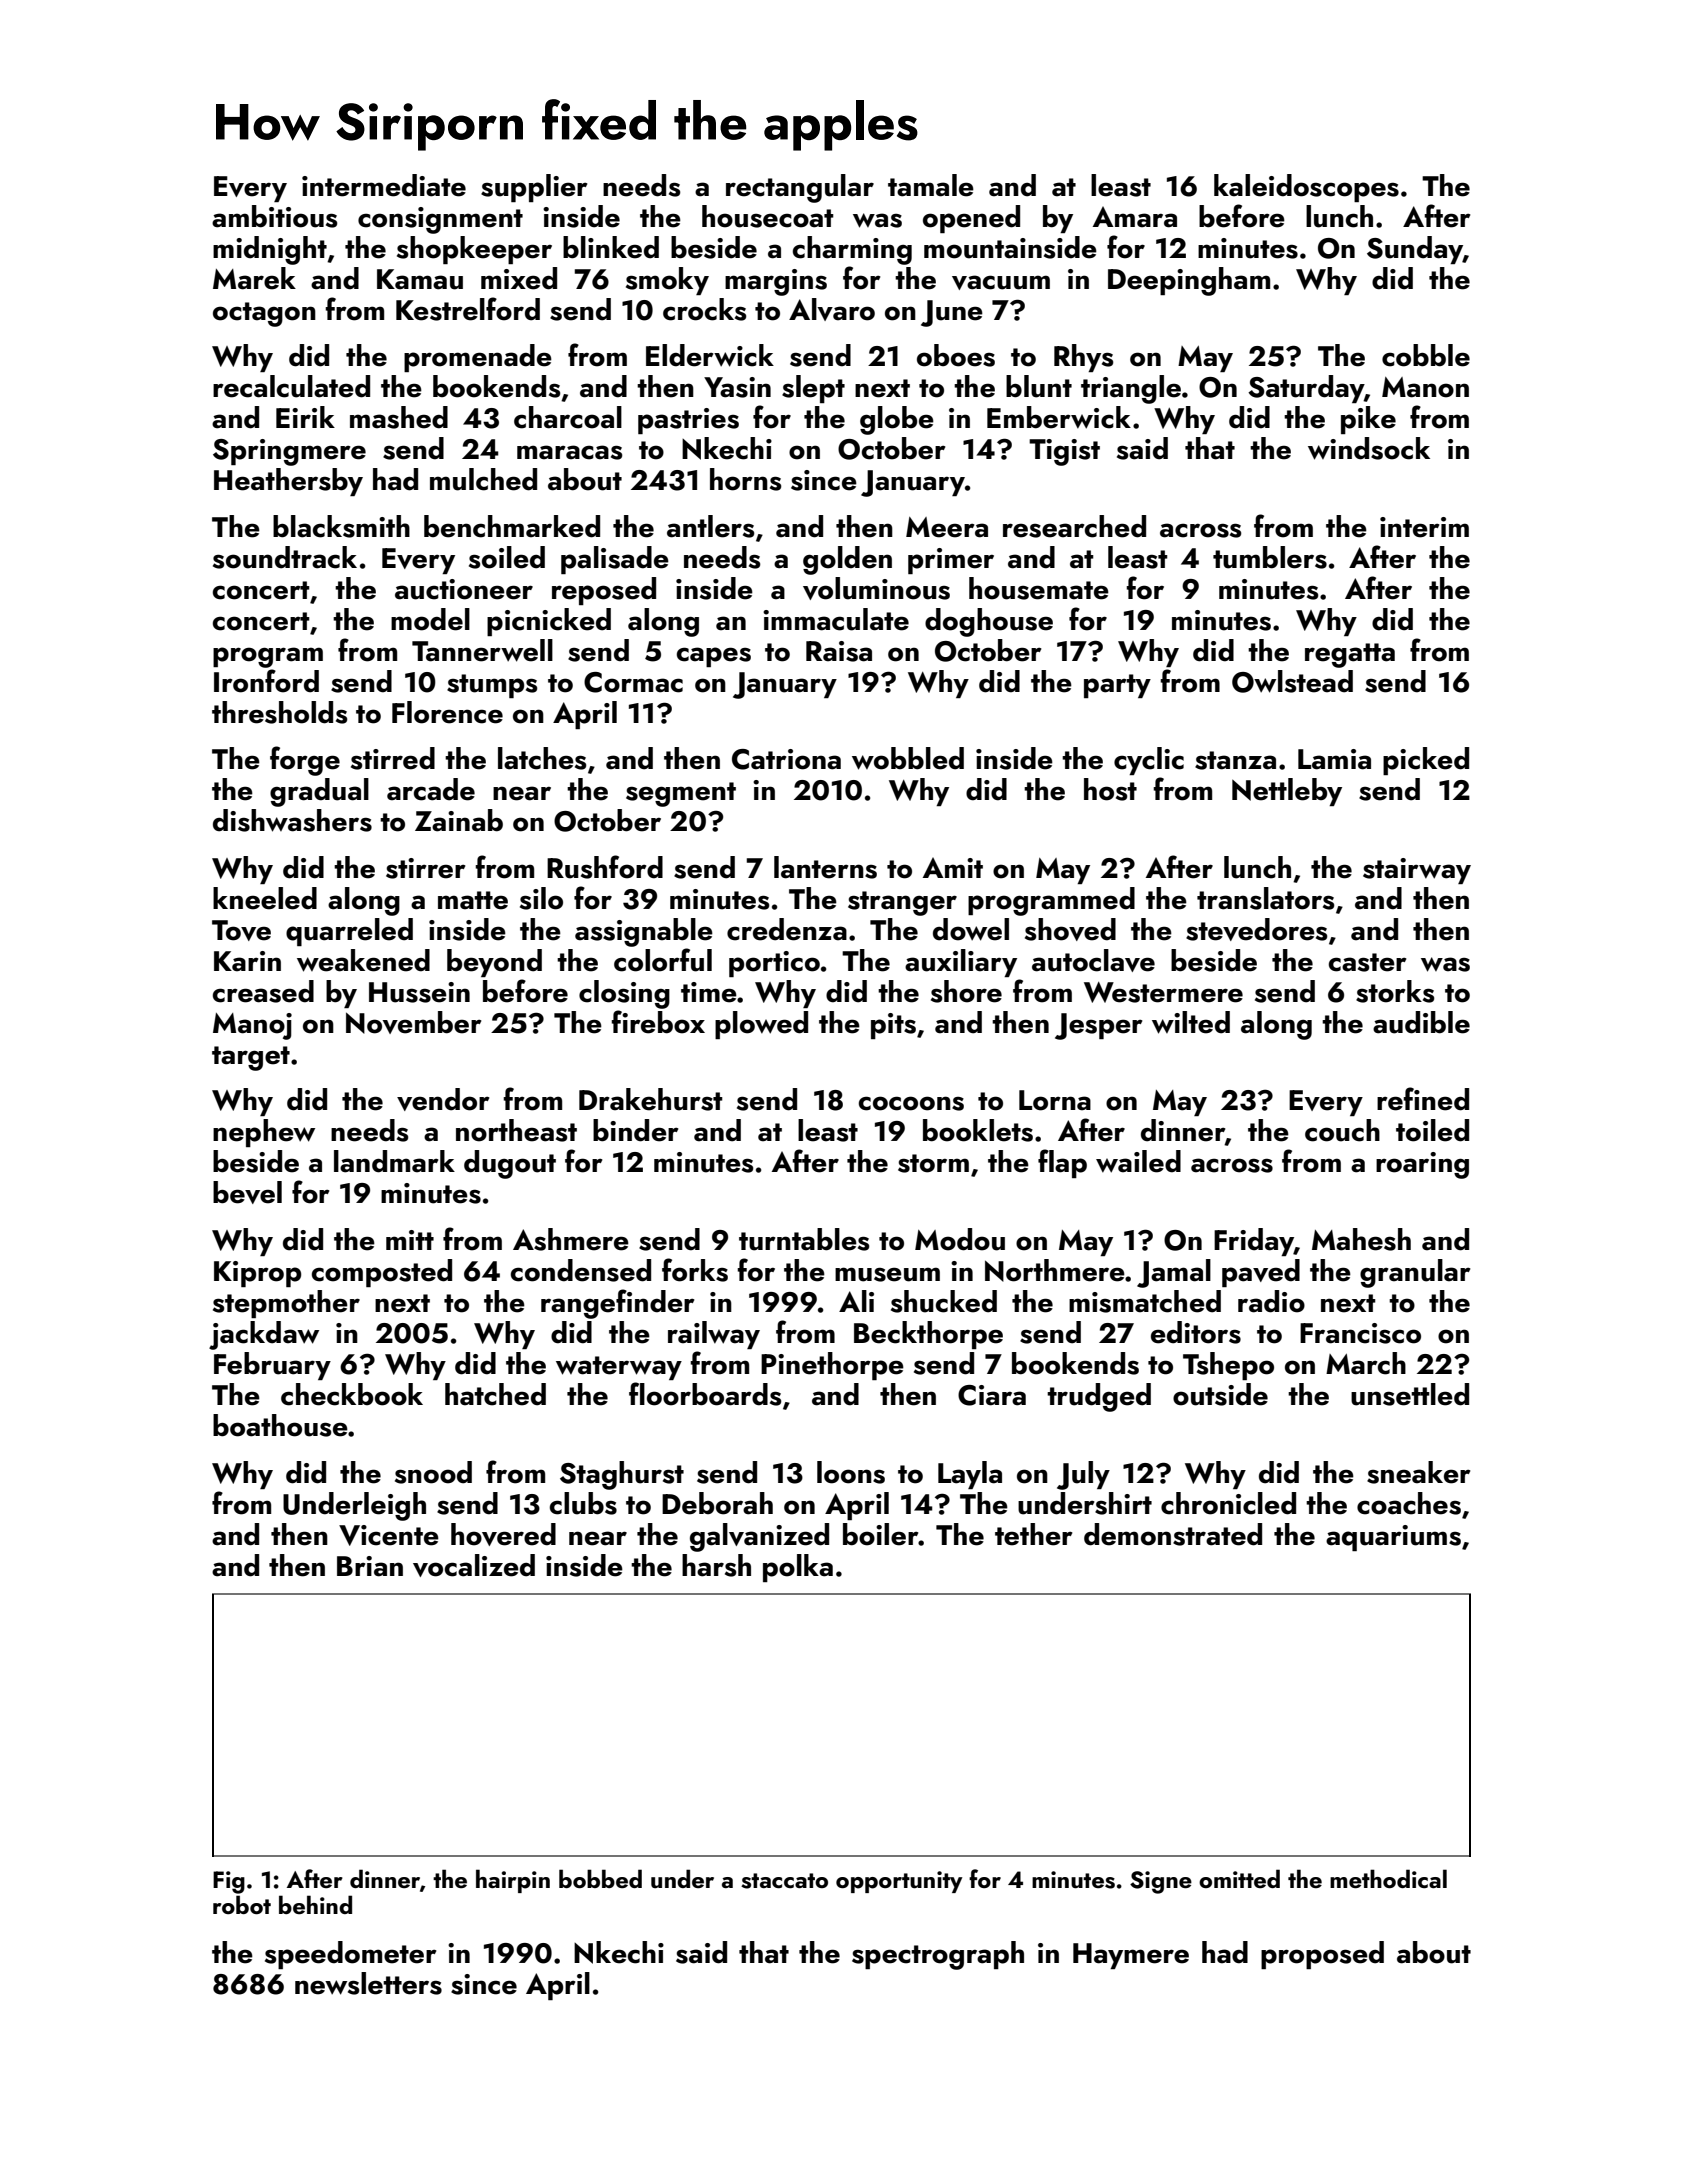  What do you see at coordinates (1070, 929) in the screenshot?
I see `shoved` at bounding box center [1070, 929].
